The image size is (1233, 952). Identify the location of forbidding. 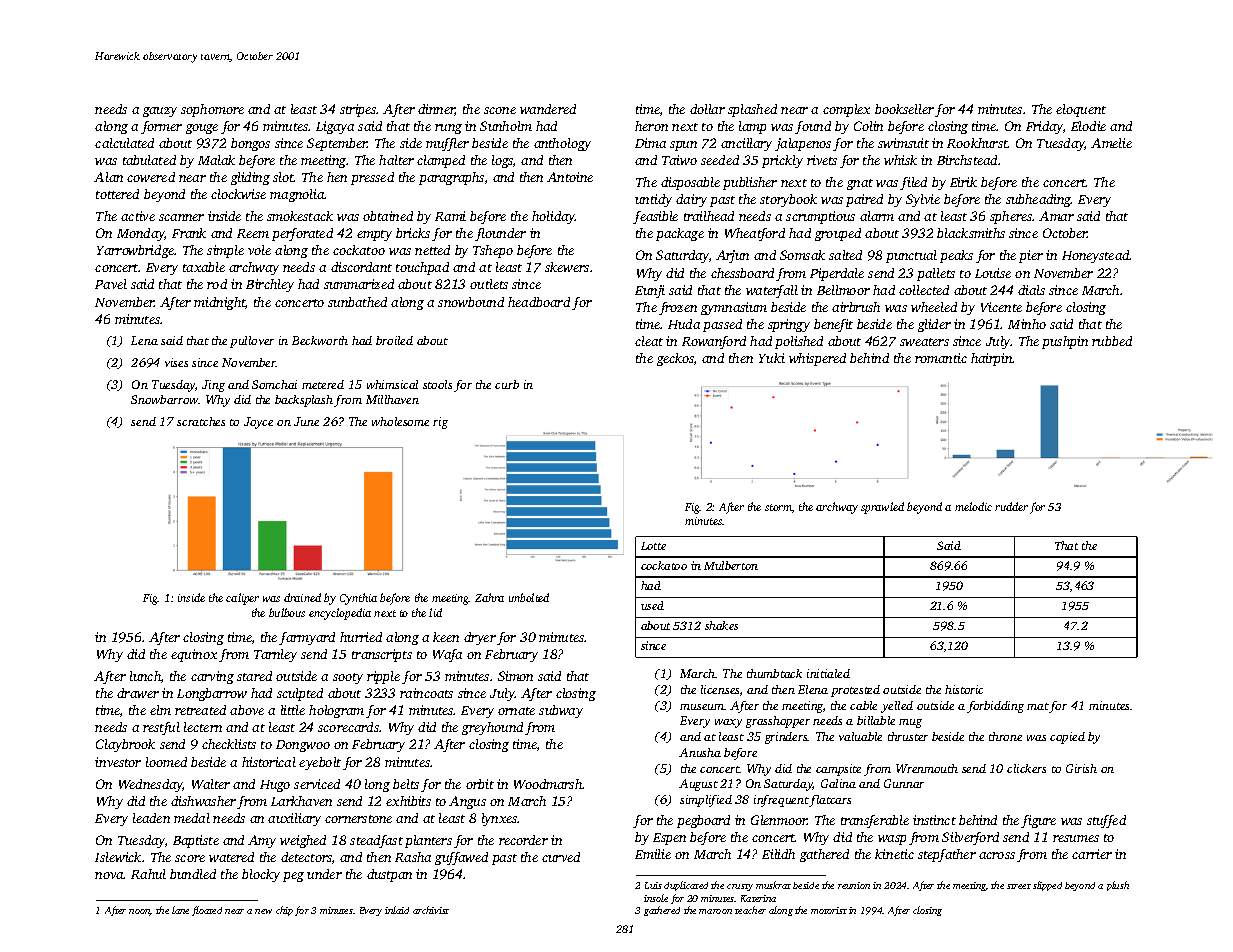
(995, 707).
